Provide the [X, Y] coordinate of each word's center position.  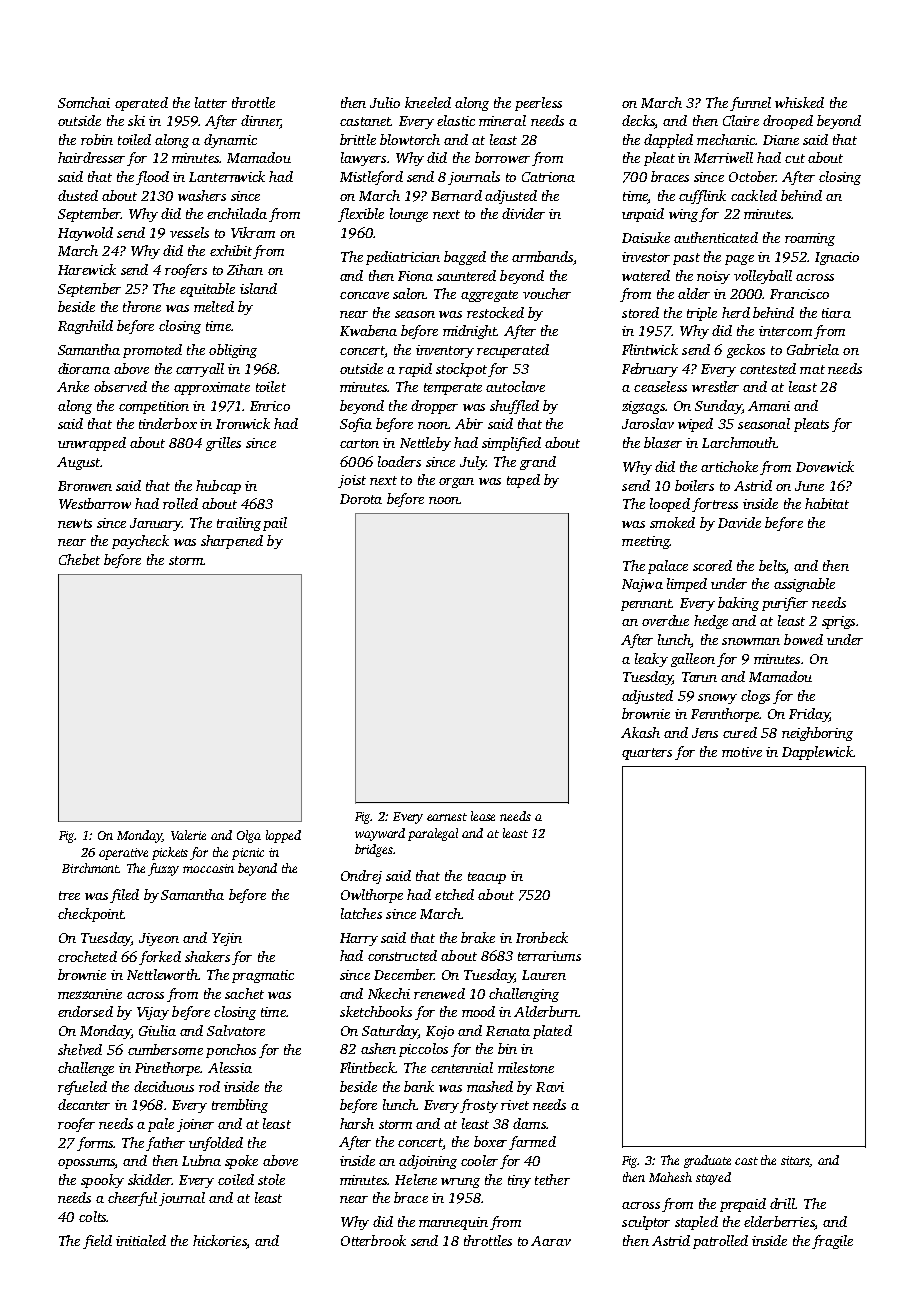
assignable [804, 585]
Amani [769, 406]
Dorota [361, 499]
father [165, 1144]
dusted [78, 195]
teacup [487, 878]
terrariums [549, 956]
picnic [248, 854]
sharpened [232, 542]
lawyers [363, 159]
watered [646, 275]
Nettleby [425, 444]
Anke [73, 386]
